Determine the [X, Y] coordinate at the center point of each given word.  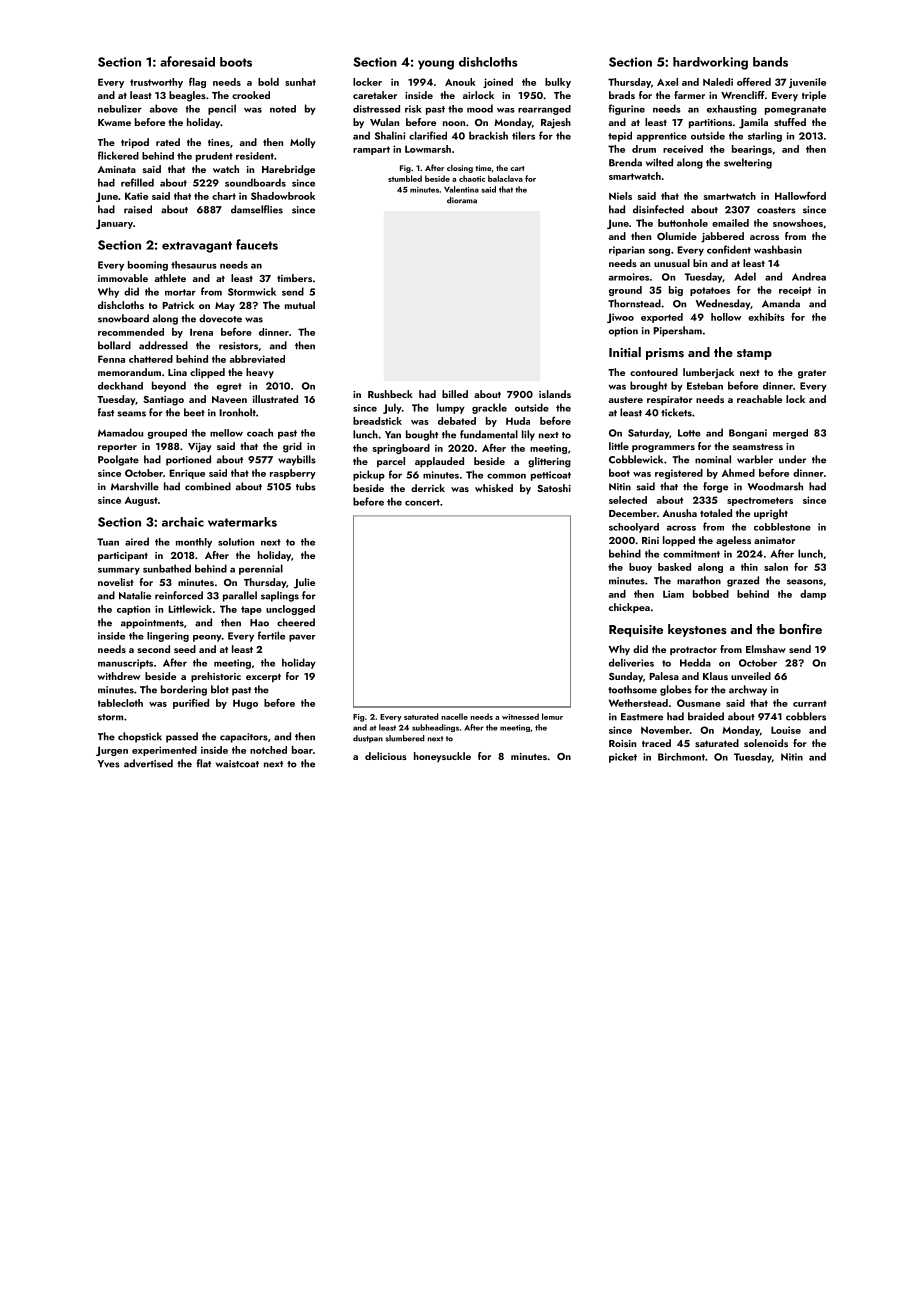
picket [623, 758]
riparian [627, 251]
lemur [552, 716]
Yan [393, 435]
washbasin [778, 249]
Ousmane [699, 703]
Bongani [748, 434]
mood [480, 108]
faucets [257, 244]
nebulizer [120, 109]
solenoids [766, 743]
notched [268, 750]
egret [229, 387]
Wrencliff [743, 95]
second [154, 649]
